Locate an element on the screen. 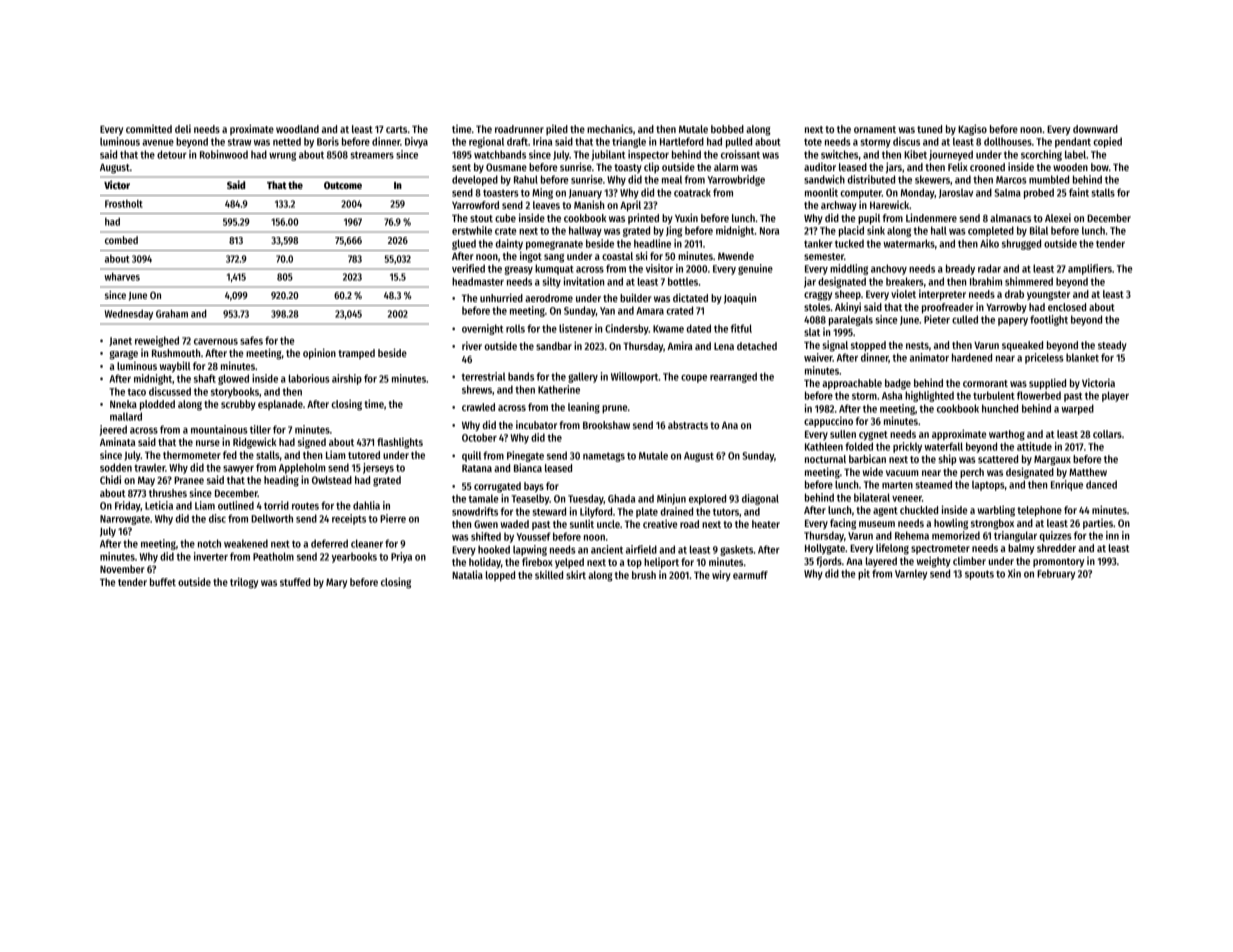 This screenshot has width=1233, height=952. plodded is located at coordinates (157, 405).
